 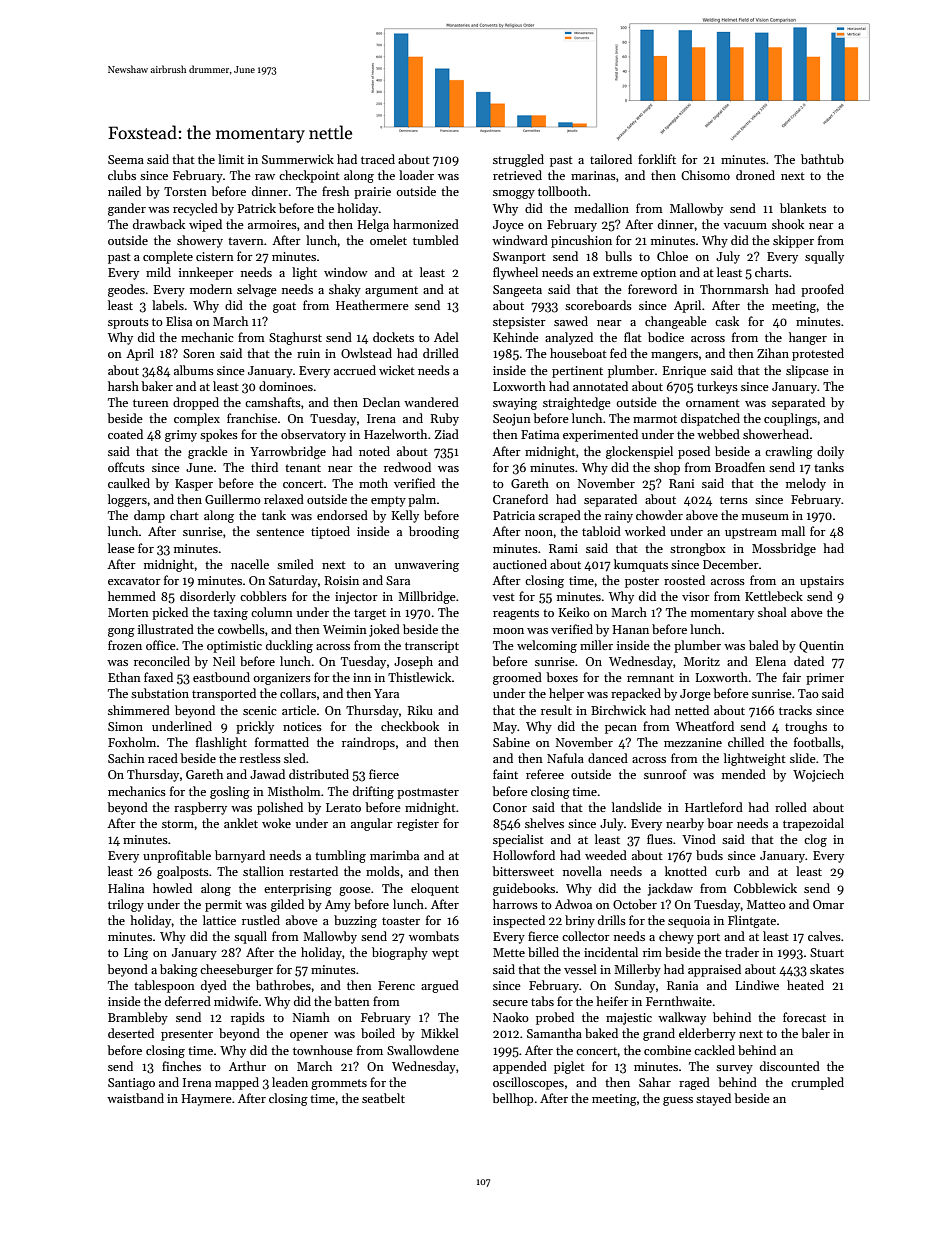 I want to click on limit, so click(x=231, y=159).
